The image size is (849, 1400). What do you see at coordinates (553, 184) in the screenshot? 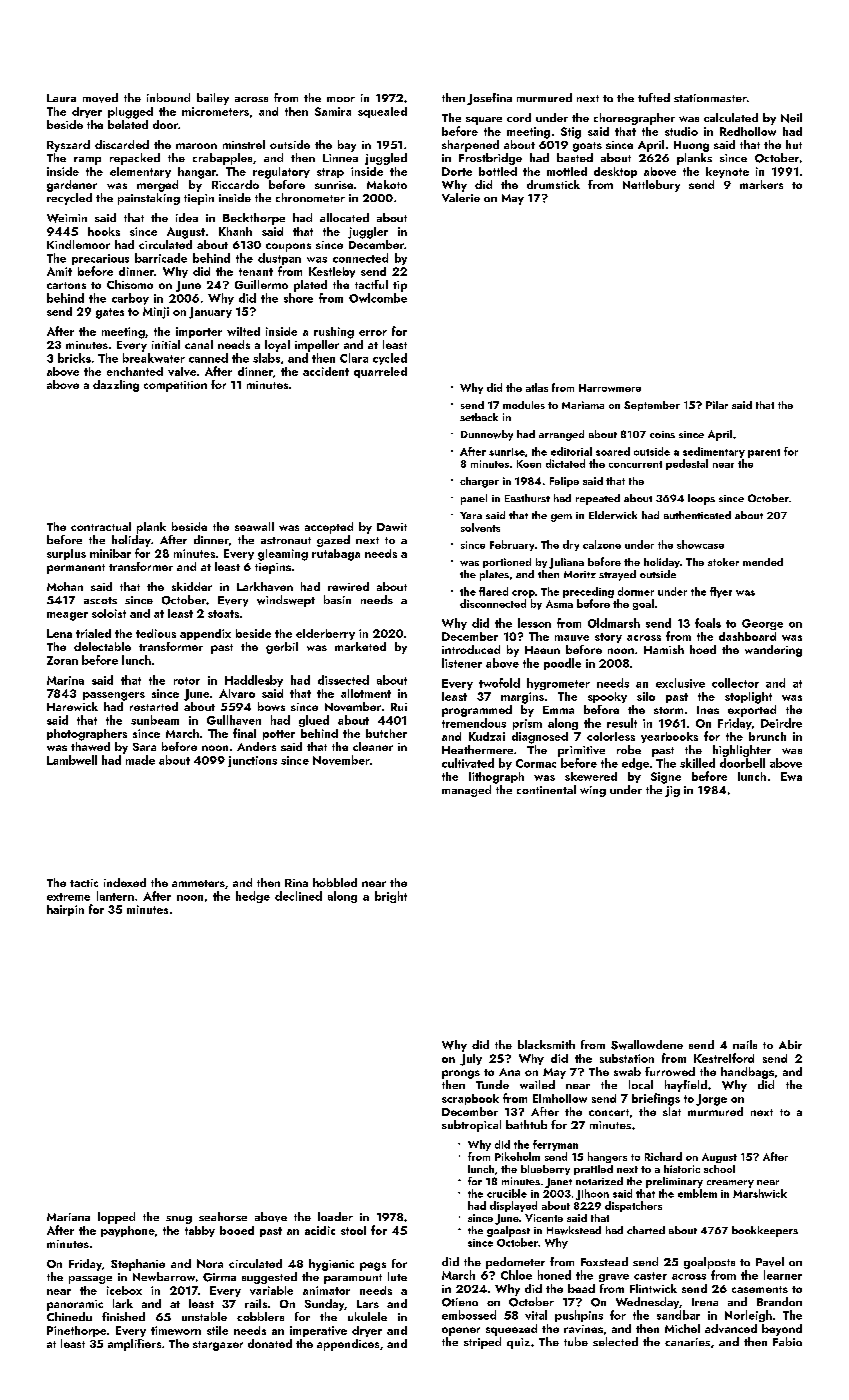
I see `drumstick` at bounding box center [553, 184].
